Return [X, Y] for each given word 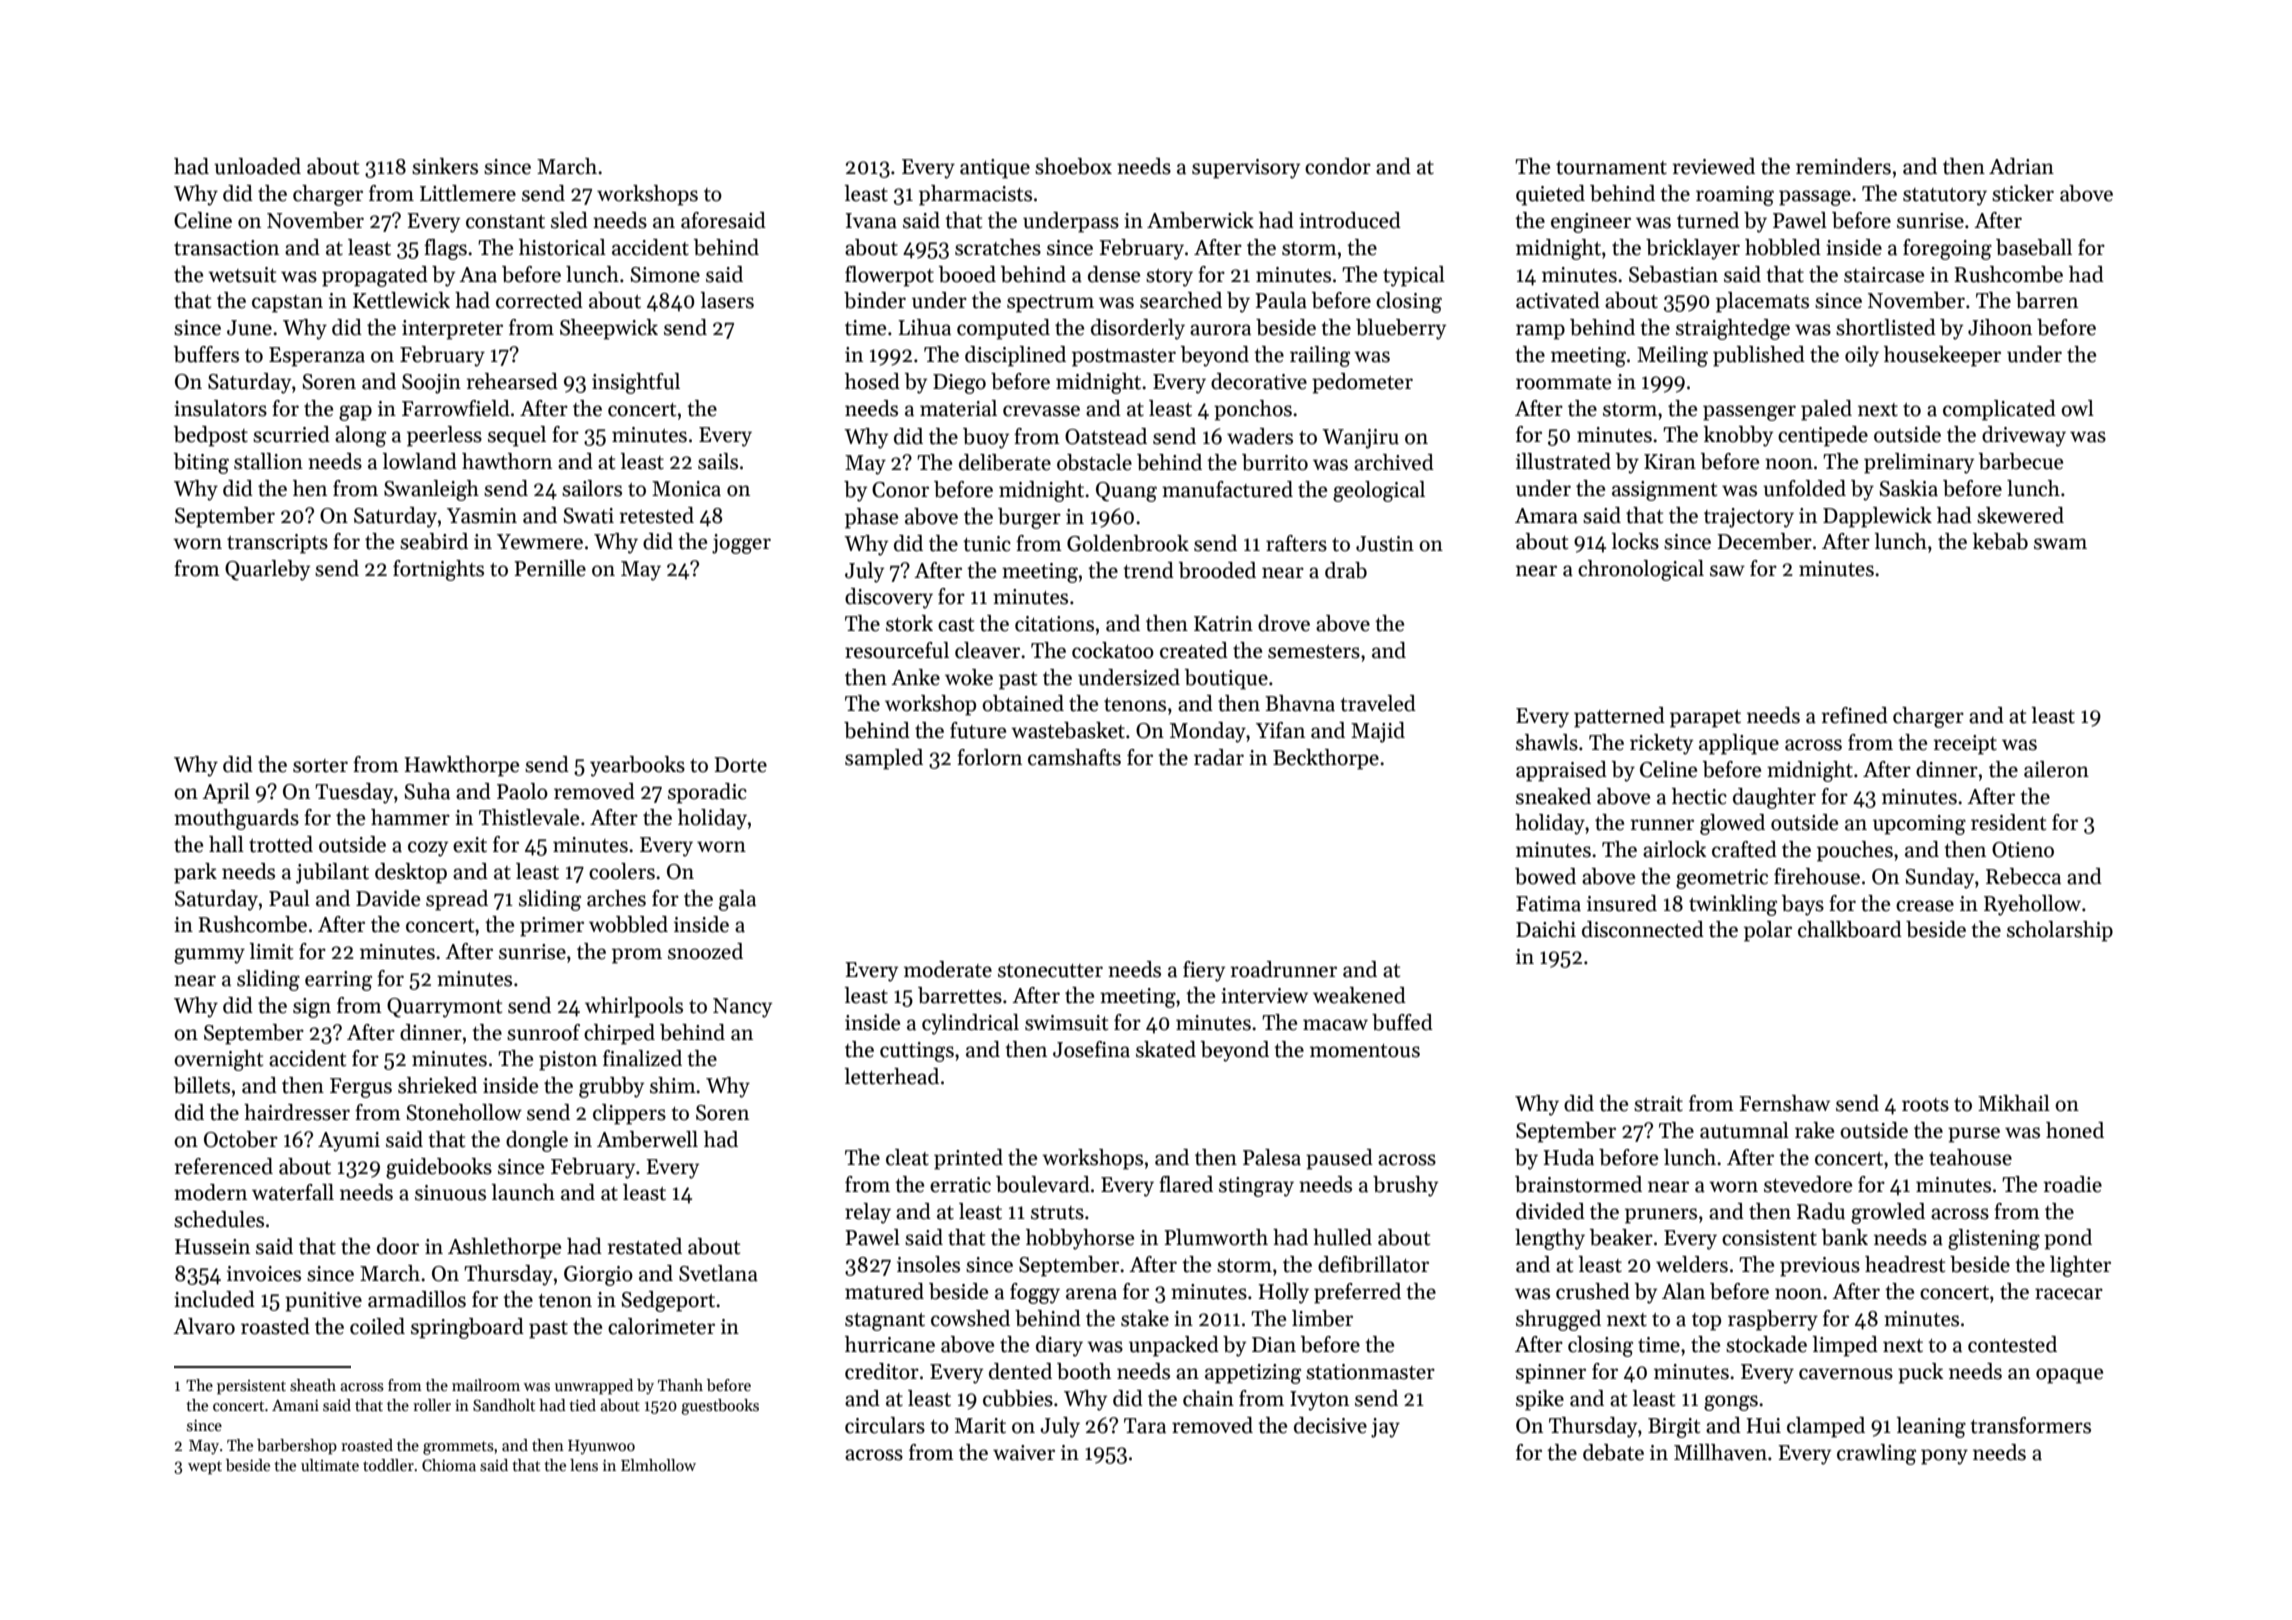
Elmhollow [658, 1465]
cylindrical [970, 1024]
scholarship [2060, 931]
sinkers [445, 166]
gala [737, 900]
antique [995, 169]
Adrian [2021, 166]
